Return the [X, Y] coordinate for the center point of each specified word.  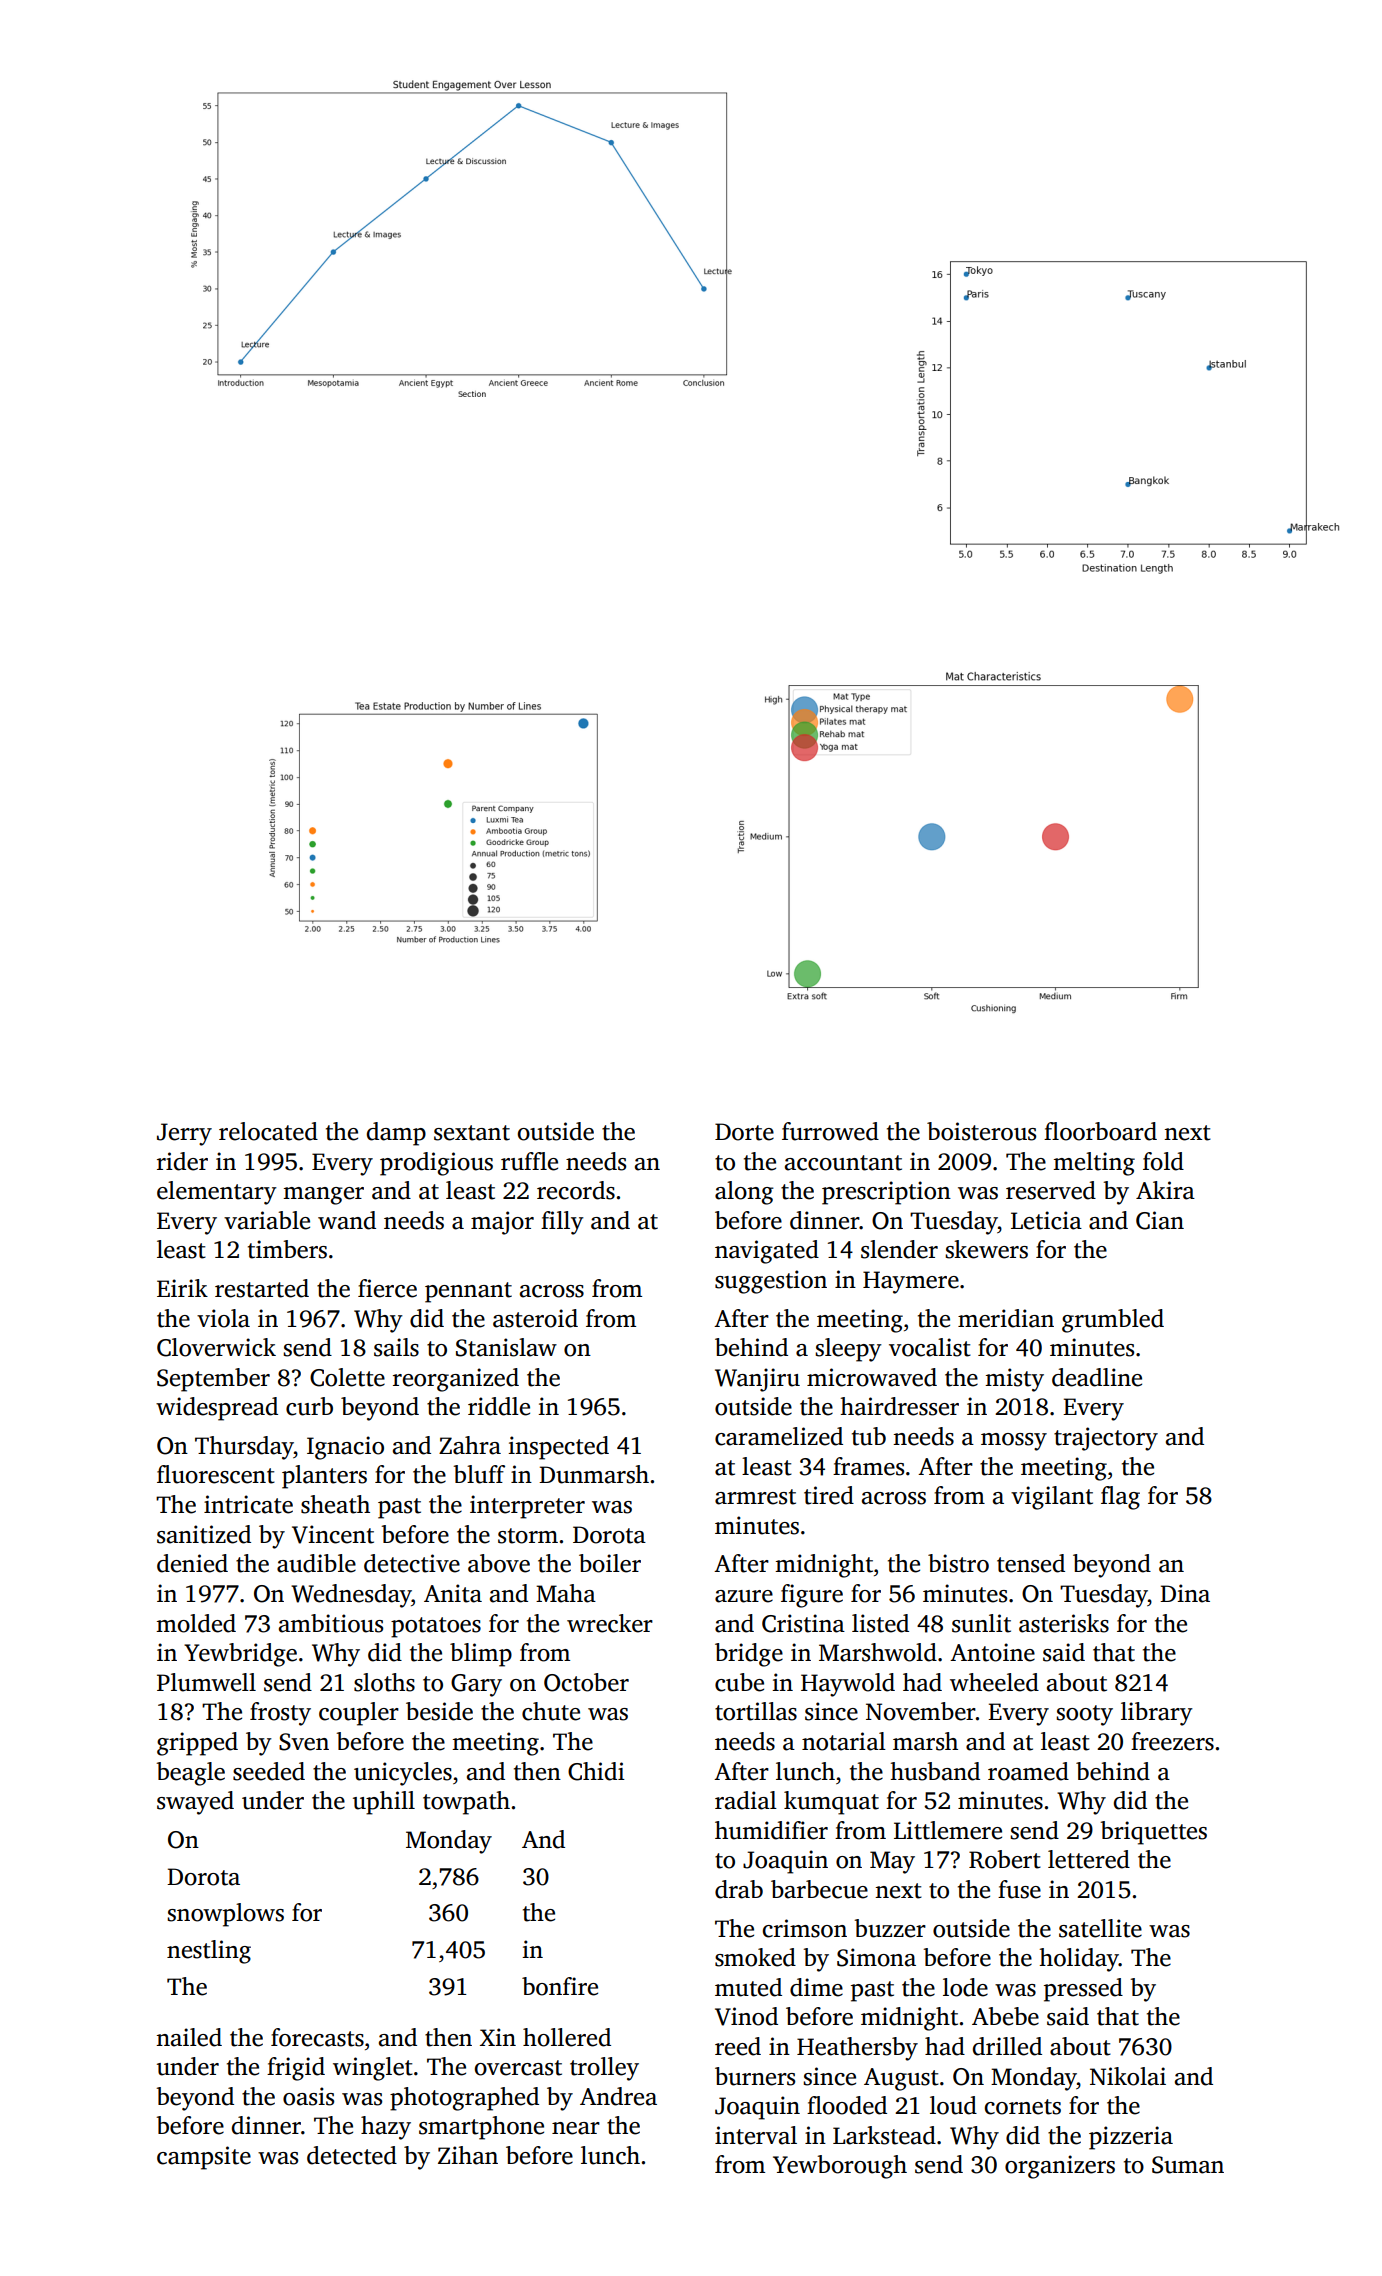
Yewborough [840, 2167]
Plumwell [206, 1682]
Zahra [470, 1445]
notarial [844, 1741]
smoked [755, 1957]
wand [347, 1220]
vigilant [1052, 1498]
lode [965, 1987]
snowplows [225, 1915]
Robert [1005, 1859]
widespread [217, 1409]
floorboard [1100, 1131]
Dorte [744, 1132]
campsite [204, 2158]
